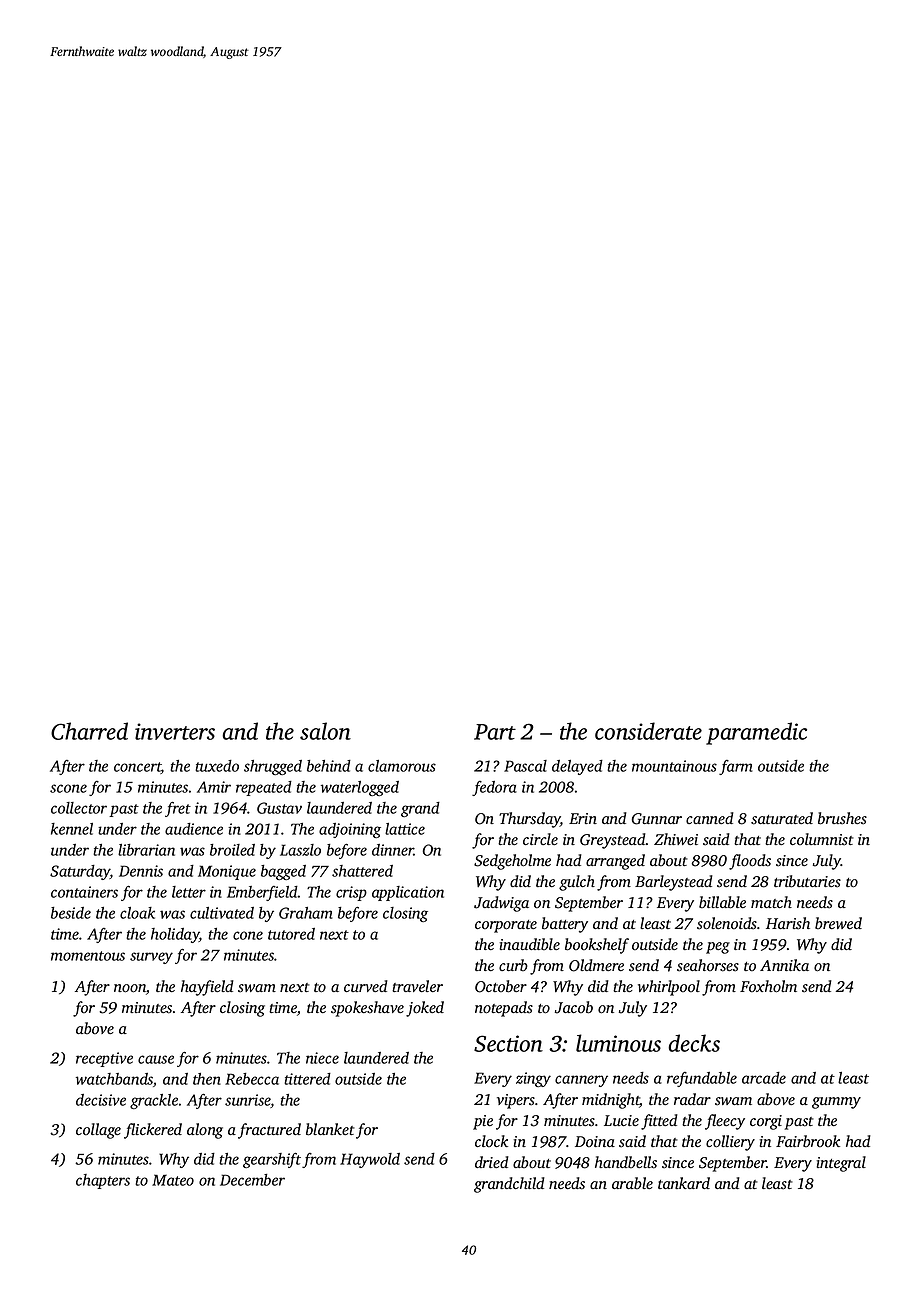 This screenshot has width=924, height=1308. I want to click on Part, so click(495, 732).
